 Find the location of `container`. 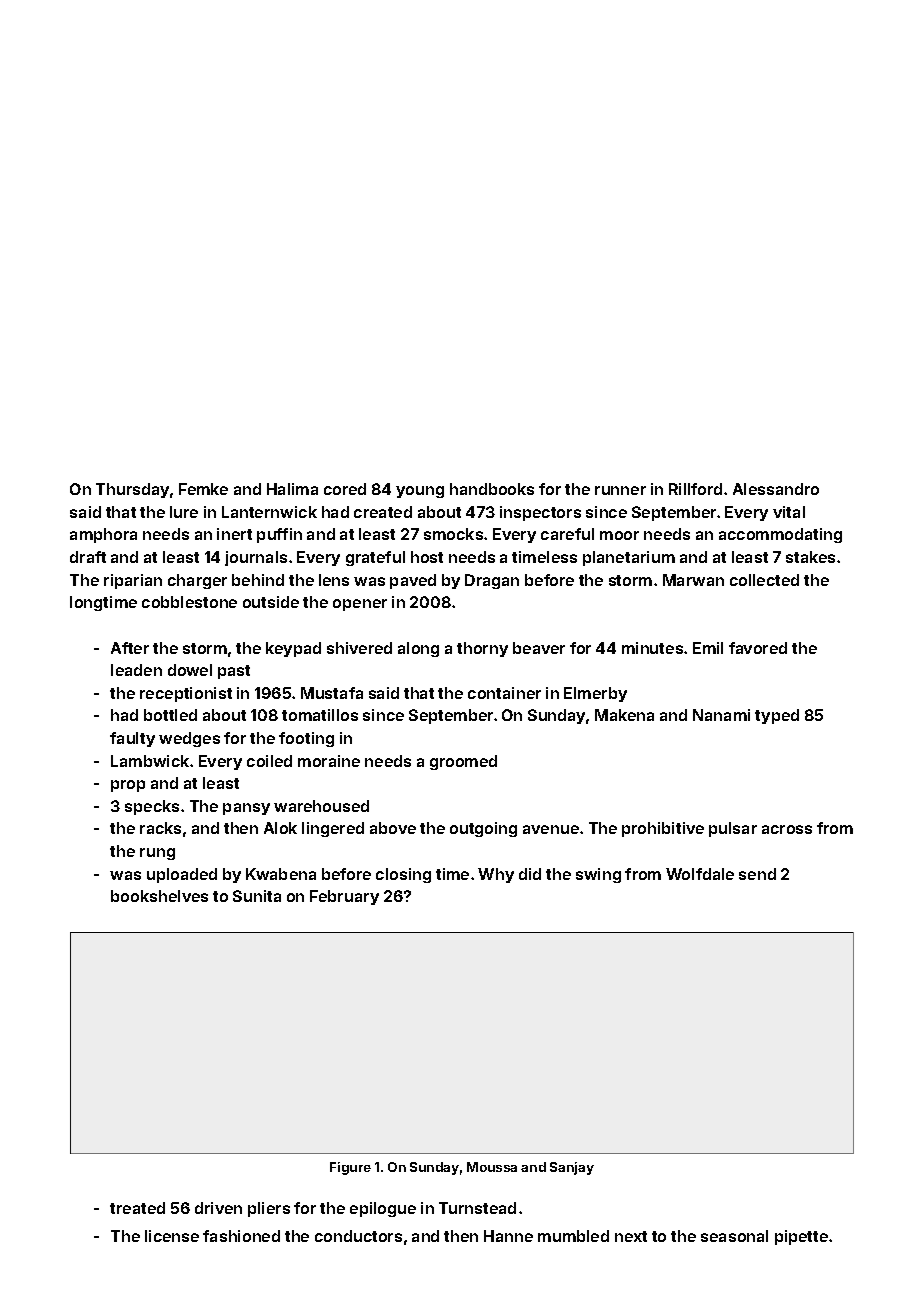

container is located at coordinates (504, 693).
